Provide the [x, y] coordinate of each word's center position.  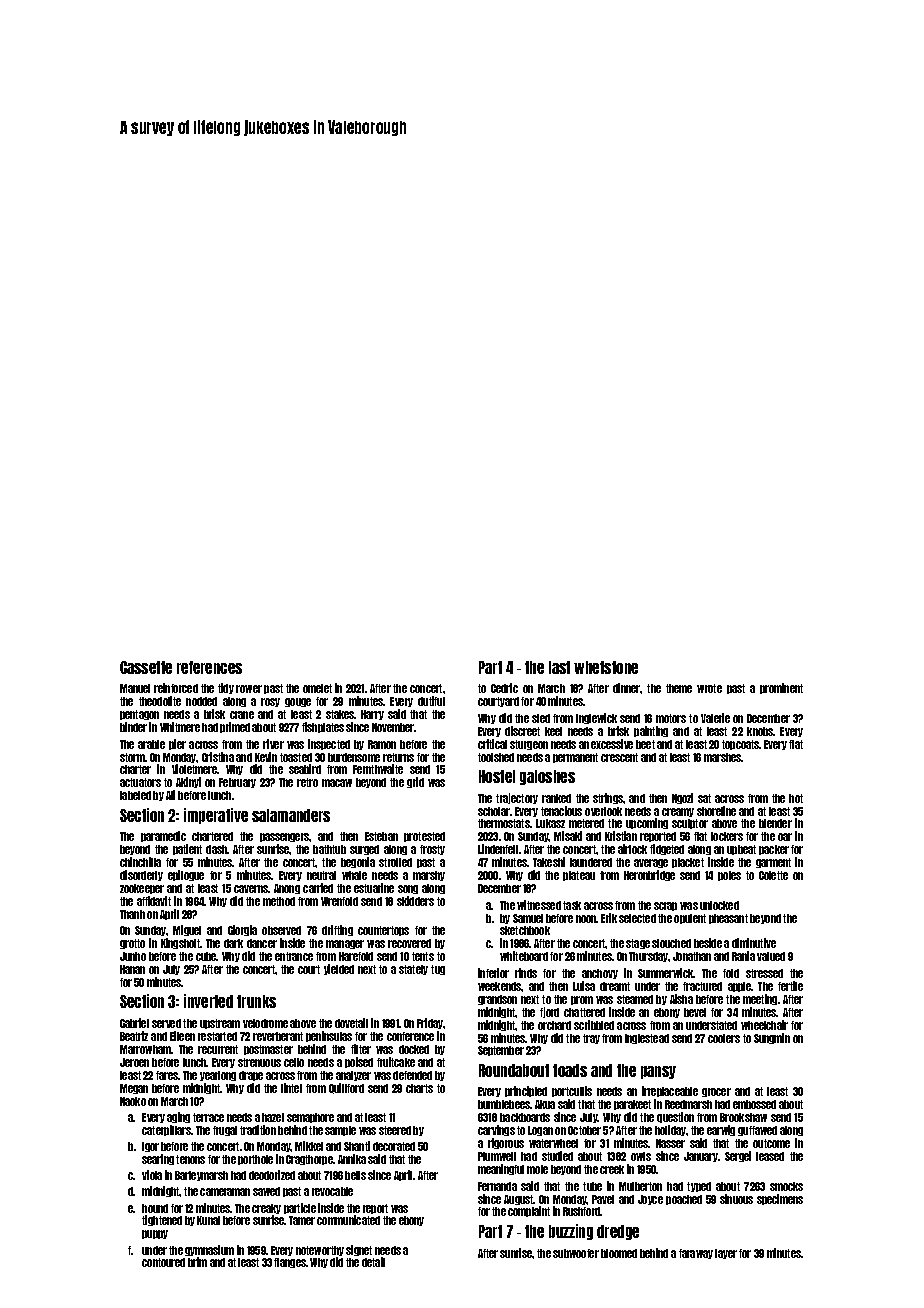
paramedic [163, 836]
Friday [430, 1023]
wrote [709, 688]
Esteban [381, 836]
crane [242, 715]
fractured [702, 986]
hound [155, 1208]
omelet [317, 688]
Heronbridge [649, 875]
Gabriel [134, 1023]
